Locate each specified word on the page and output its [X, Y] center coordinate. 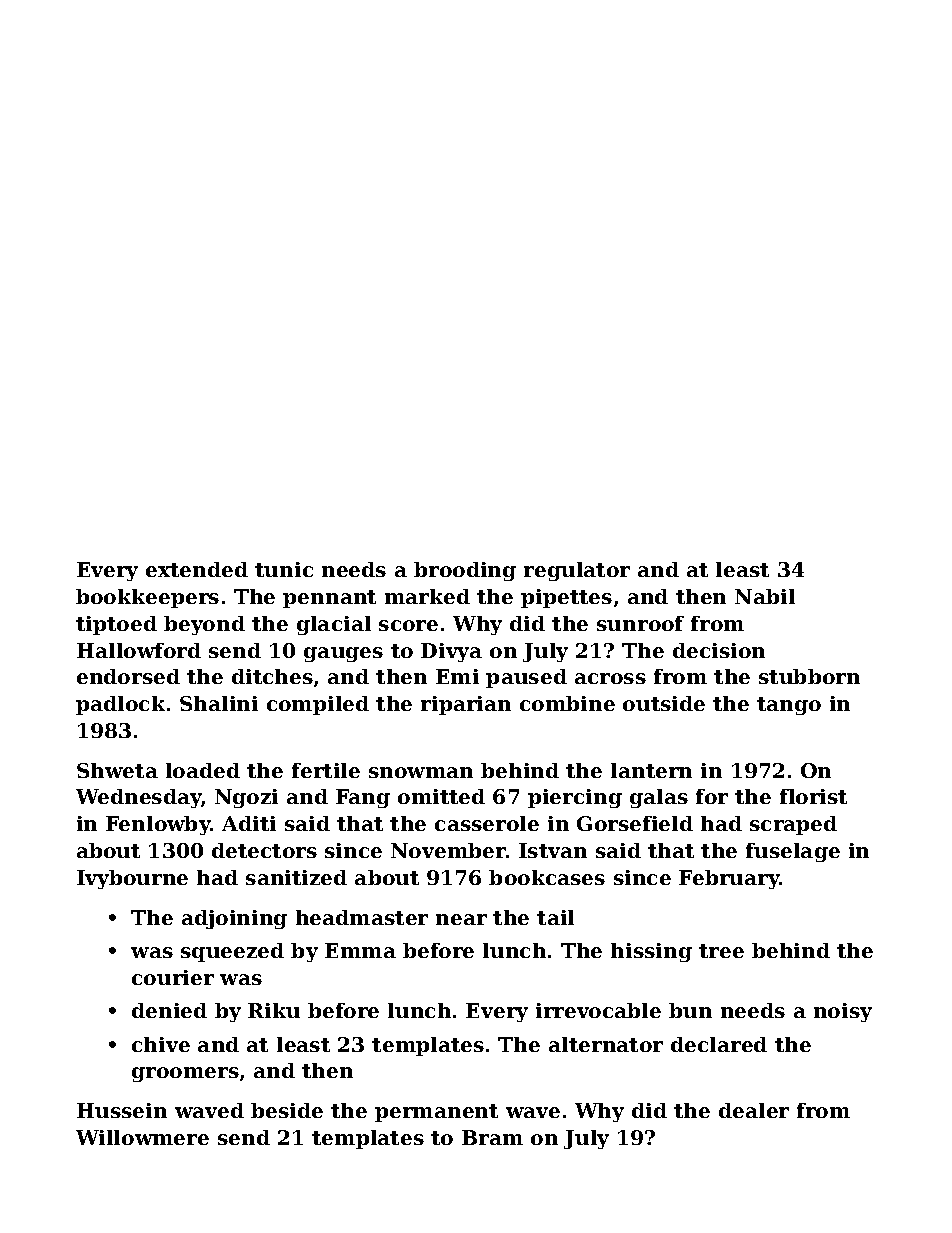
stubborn [809, 676]
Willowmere [142, 1137]
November [448, 850]
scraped [793, 825]
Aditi [249, 823]
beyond [204, 625]
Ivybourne [132, 879]
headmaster [362, 917]
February [729, 879]
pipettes [566, 598]
